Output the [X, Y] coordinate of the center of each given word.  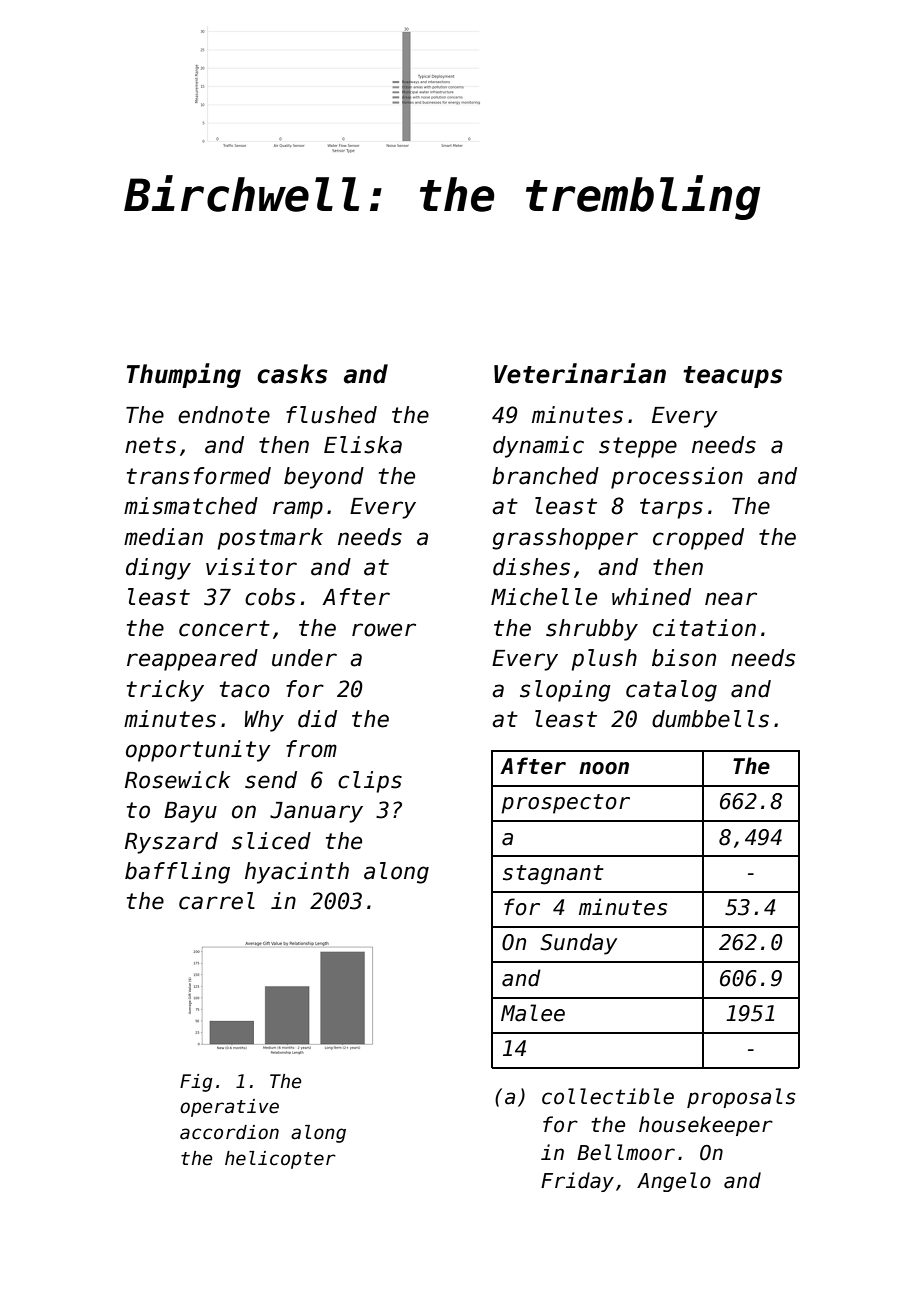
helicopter [280, 1160]
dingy [158, 569]
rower [384, 630]
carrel [217, 901]
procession [677, 478]
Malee [533, 1013]
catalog [671, 691]
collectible [608, 1096]
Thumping [184, 375]
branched [545, 476]
